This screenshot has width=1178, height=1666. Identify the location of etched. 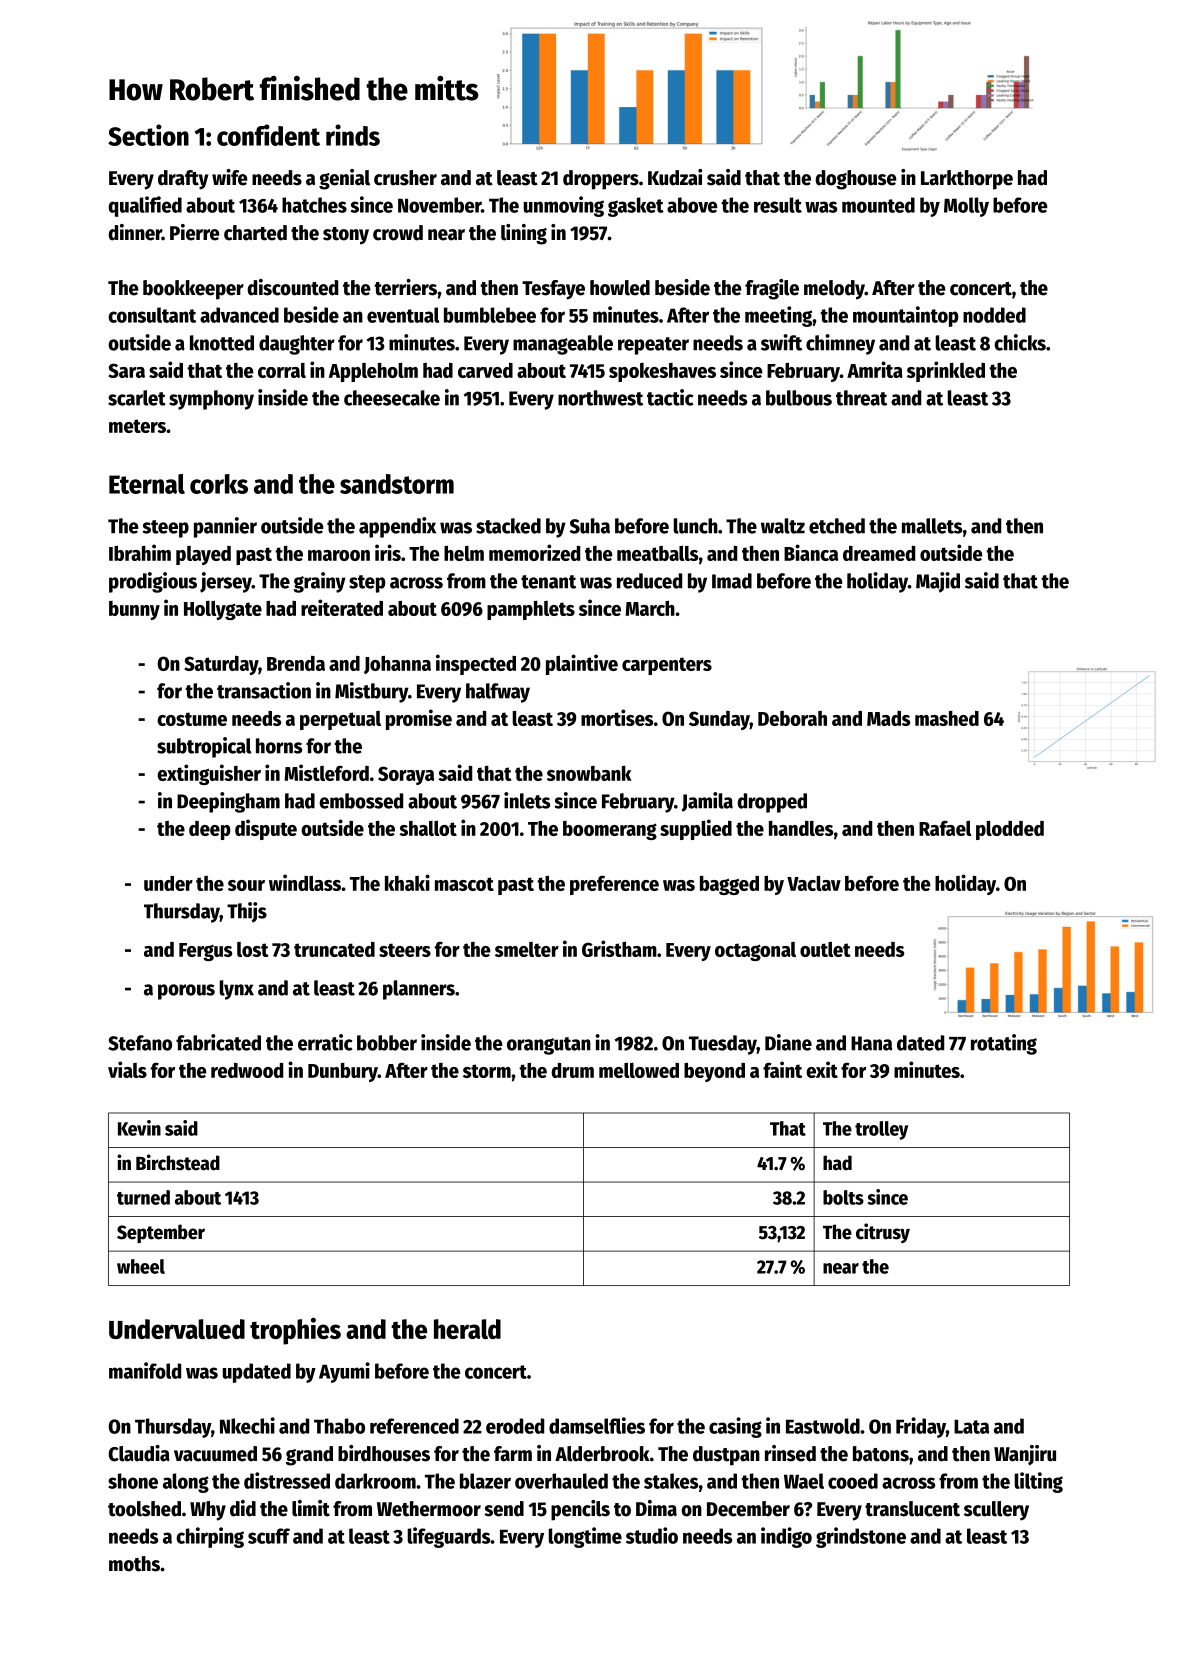
(837, 526).
